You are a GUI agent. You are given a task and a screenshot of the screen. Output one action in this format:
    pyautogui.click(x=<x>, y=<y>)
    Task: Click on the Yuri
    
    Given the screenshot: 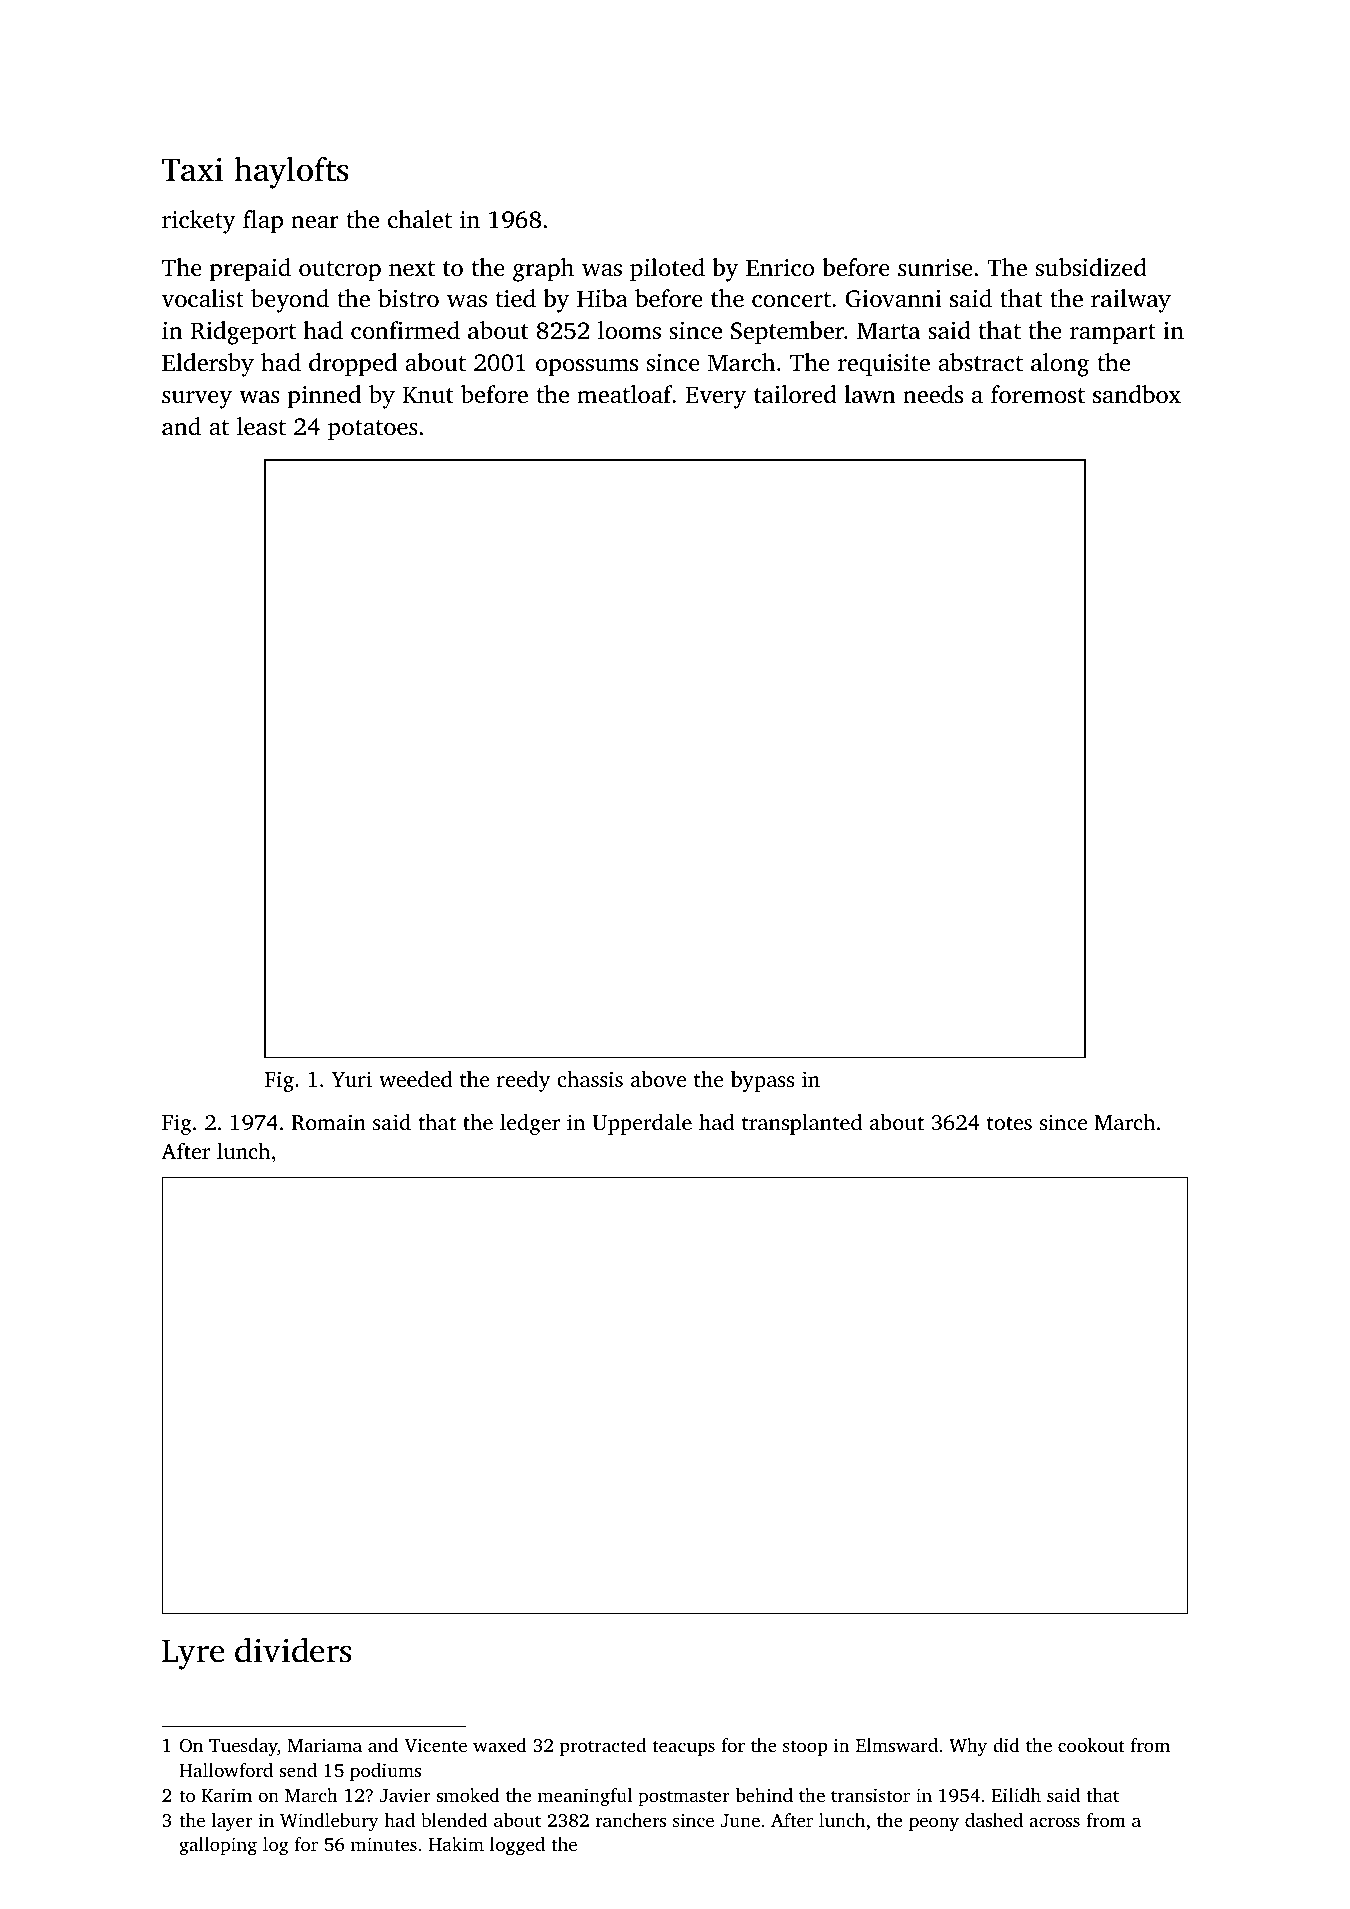 What is the action you would take?
    pyautogui.click(x=352, y=1079)
